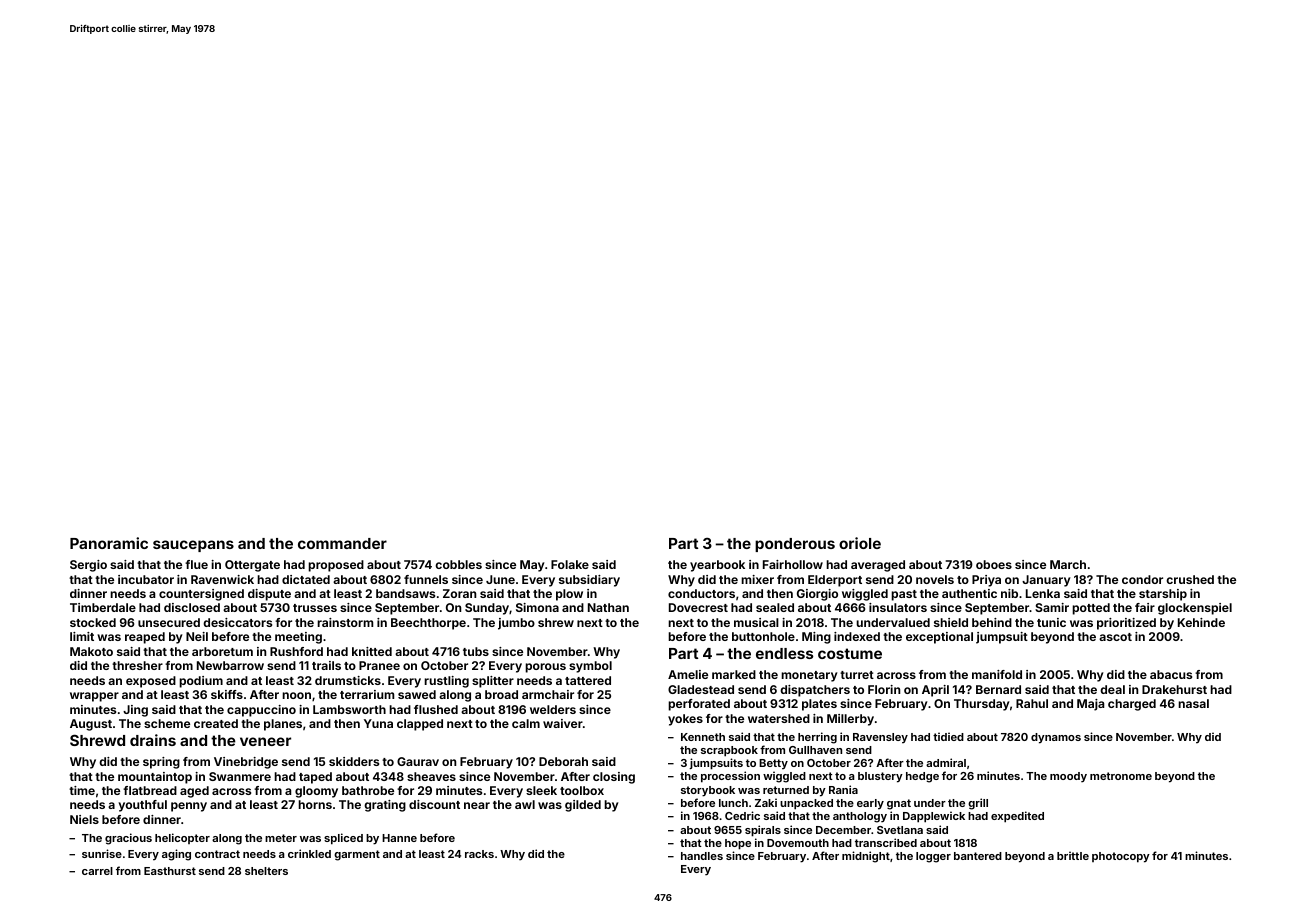 Image resolution: width=1308 pixels, height=924 pixels. Describe the element at coordinates (315, 608) in the screenshot. I see `trusses` at that location.
